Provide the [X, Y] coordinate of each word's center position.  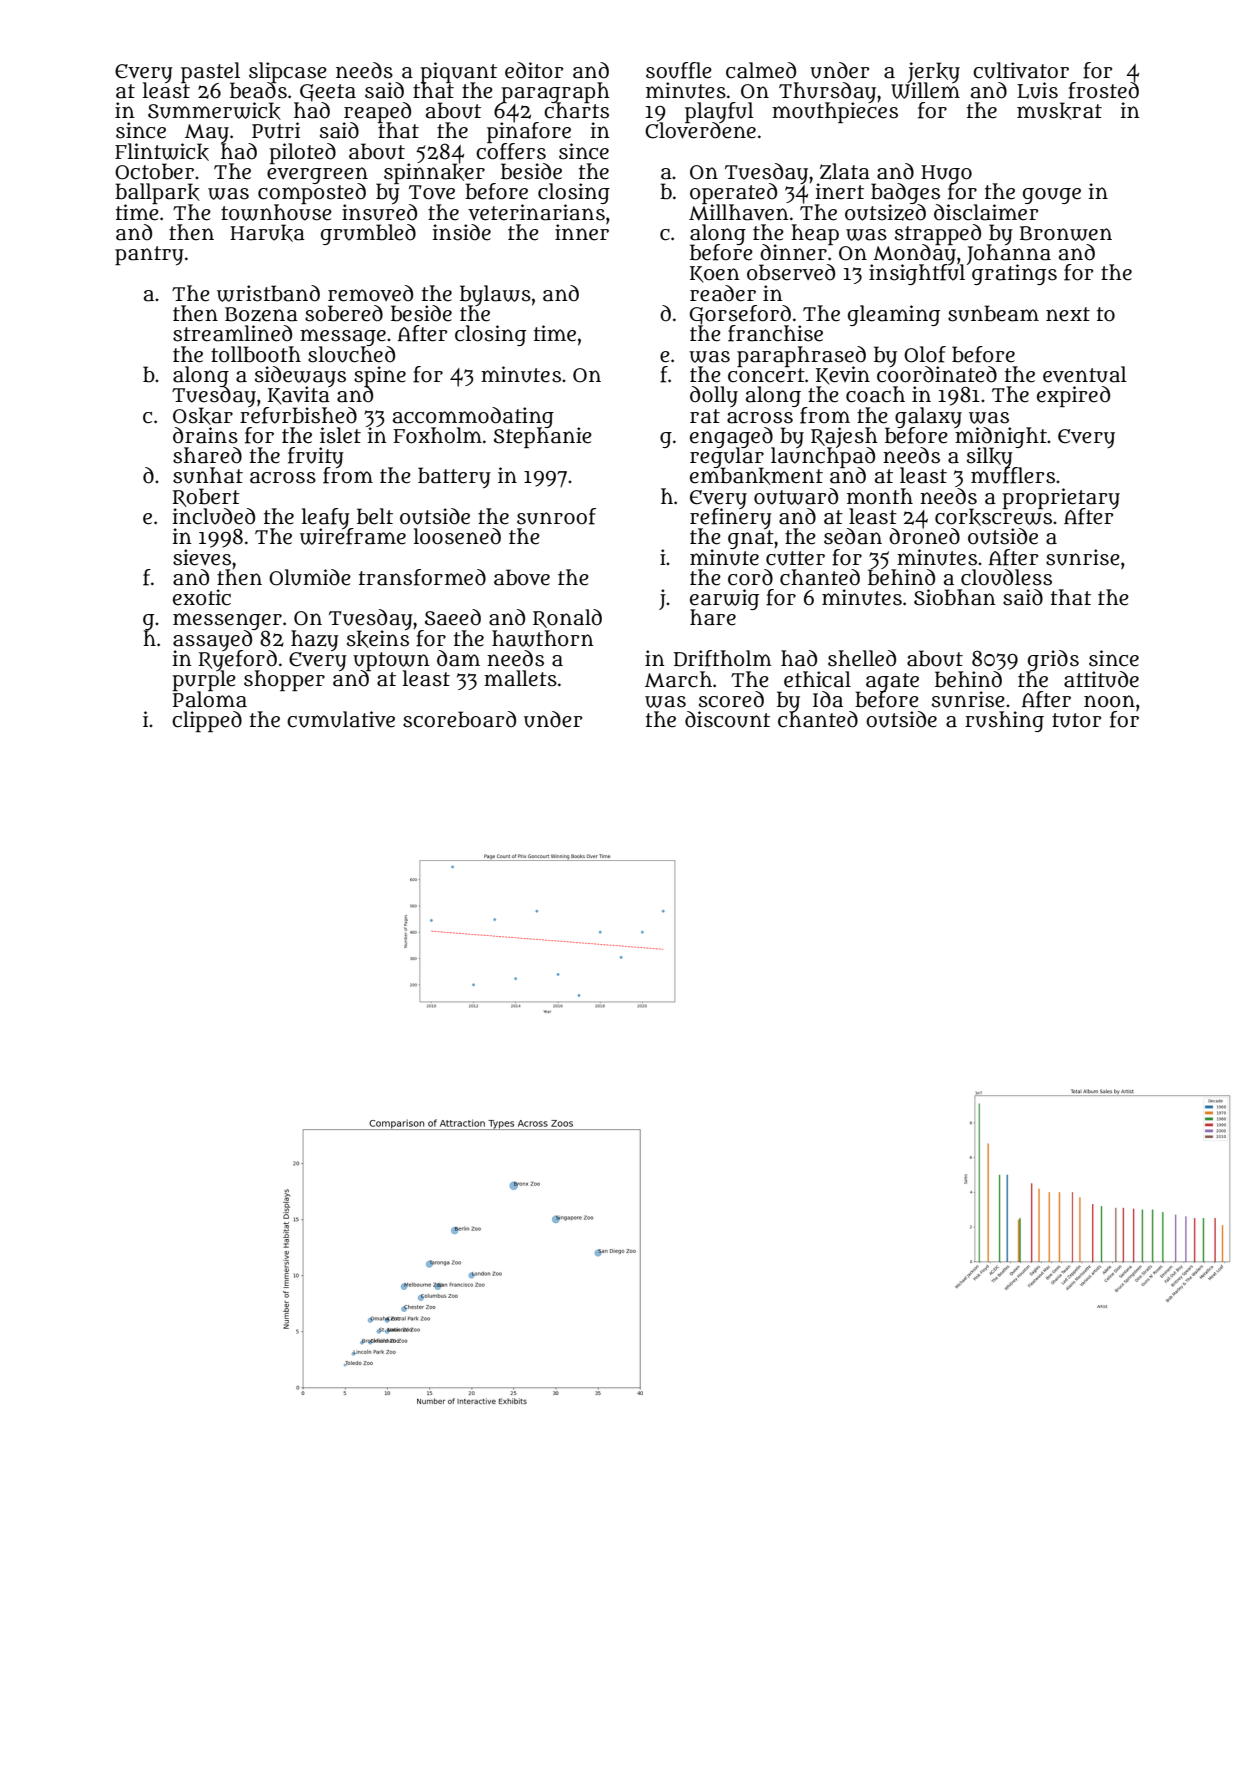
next [1068, 314]
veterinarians [536, 212]
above [522, 577]
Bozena [261, 314]
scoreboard [459, 719]
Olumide [310, 577]
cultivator [1021, 70]
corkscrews [993, 517]
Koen [715, 274]
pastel [210, 72]
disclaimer [986, 212]
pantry [149, 255]
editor [534, 70]
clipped [207, 721]
